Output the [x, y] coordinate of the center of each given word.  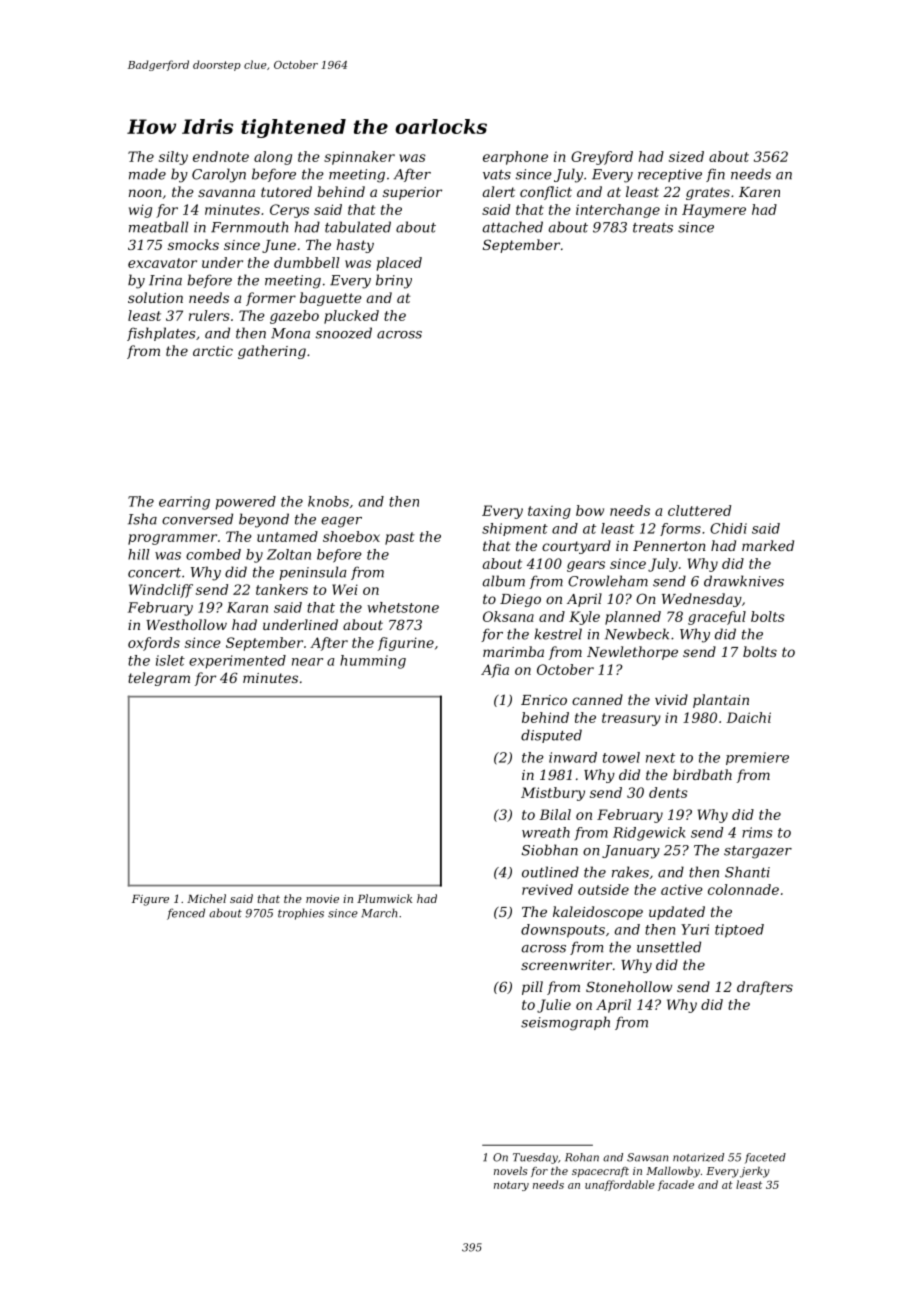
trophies [301, 914]
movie [322, 899]
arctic [213, 351]
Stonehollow [629, 986]
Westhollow [186, 624]
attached [513, 227]
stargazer [758, 852]
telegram [159, 679]
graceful [717, 618]
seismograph [565, 1023]
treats [653, 228]
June [279, 246]
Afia [495, 671]
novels [511, 1171]
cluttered [699, 510]
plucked [351, 317]
